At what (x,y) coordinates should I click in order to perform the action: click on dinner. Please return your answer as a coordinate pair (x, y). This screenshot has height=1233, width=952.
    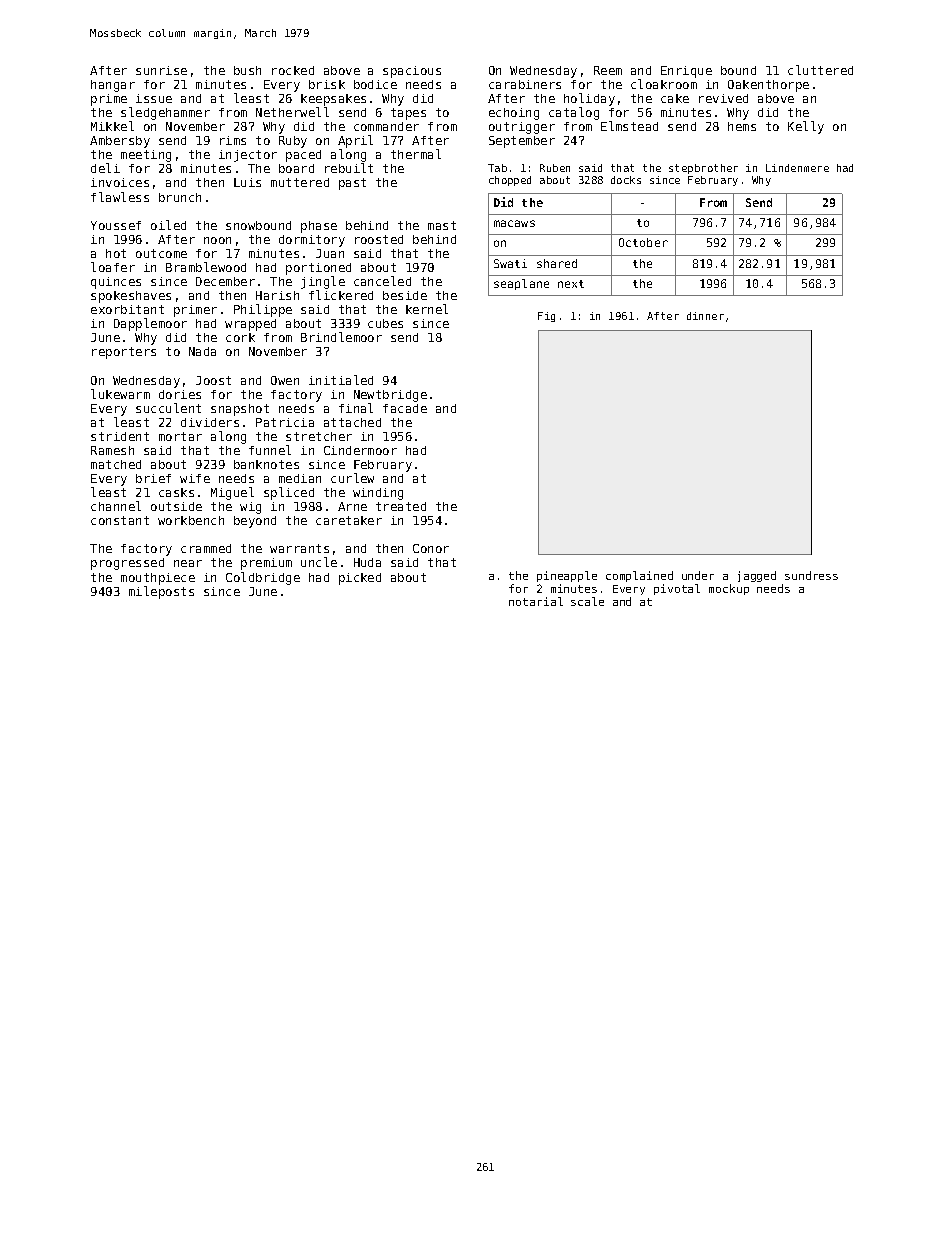
    Looking at the image, I should click on (705, 316).
